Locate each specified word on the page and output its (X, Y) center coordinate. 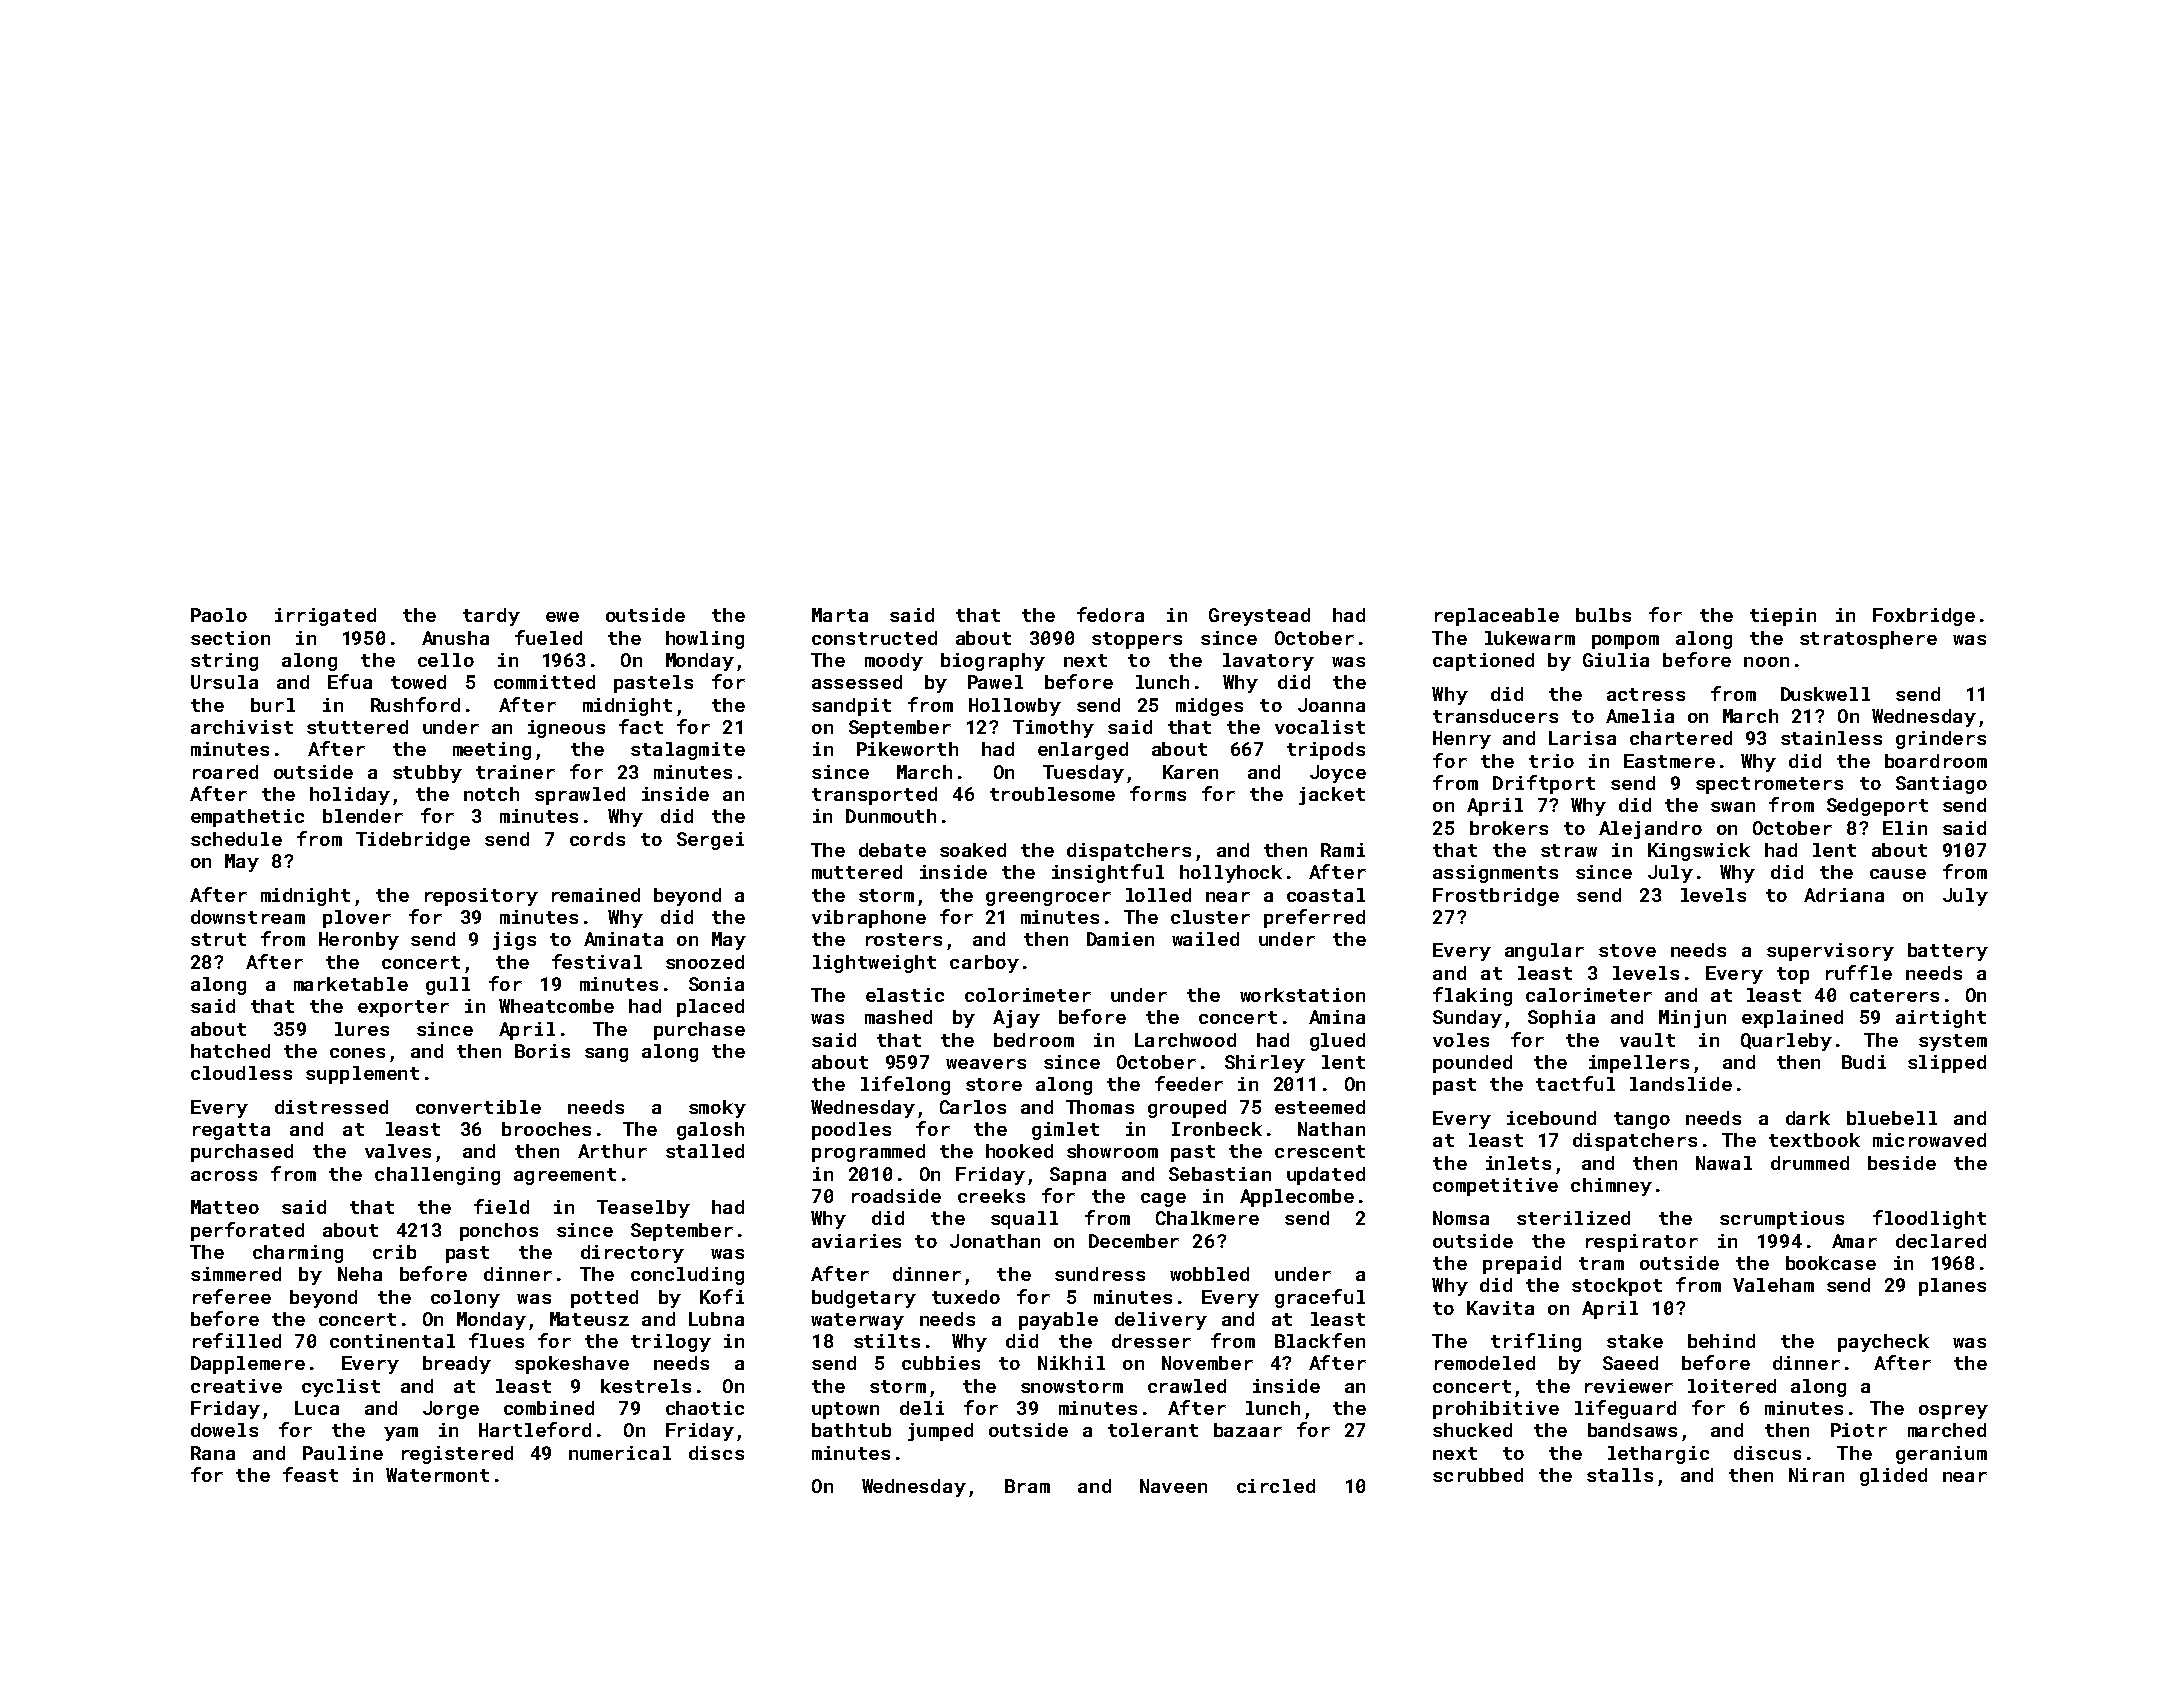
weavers (986, 1064)
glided (1893, 1477)
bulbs (1603, 615)
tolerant (1153, 1430)
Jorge (451, 1410)
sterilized (1573, 1218)
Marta (840, 615)
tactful (1575, 1083)
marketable (351, 984)
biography (993, 662)
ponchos (499, 1232)
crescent (1320, 1151)
